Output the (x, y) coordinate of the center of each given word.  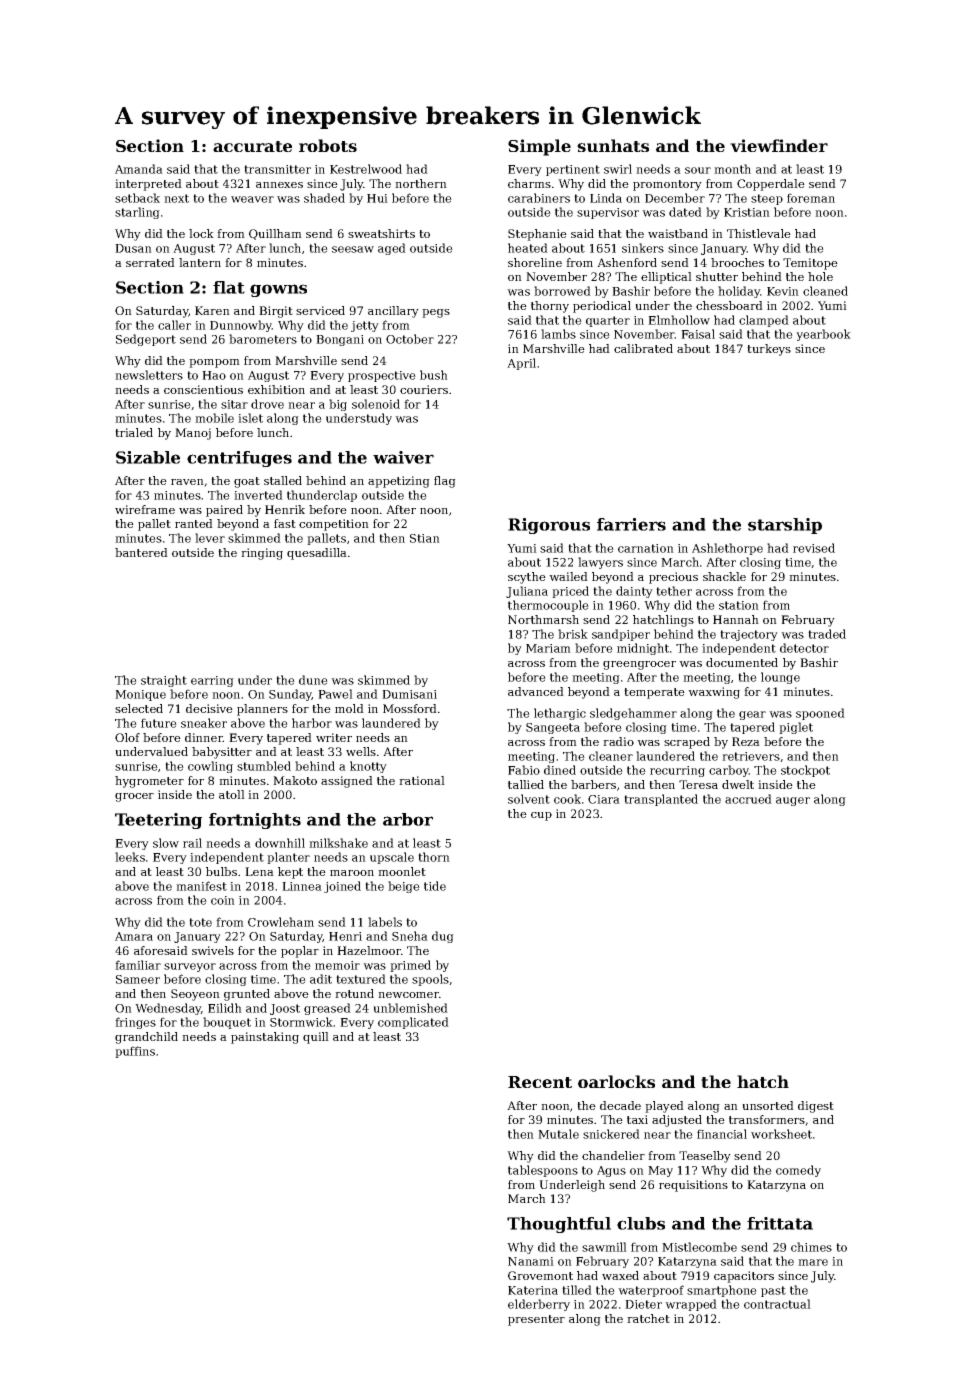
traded (827, 634)
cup (541, 816)
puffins (135, 1052)
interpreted (148, 185)
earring (212, 681)
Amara (134, 936)
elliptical (666, 278)
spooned (820, 714)
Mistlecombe (699, 1247)
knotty (368, 767)
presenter (536, 1320)
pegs (436, 313)
